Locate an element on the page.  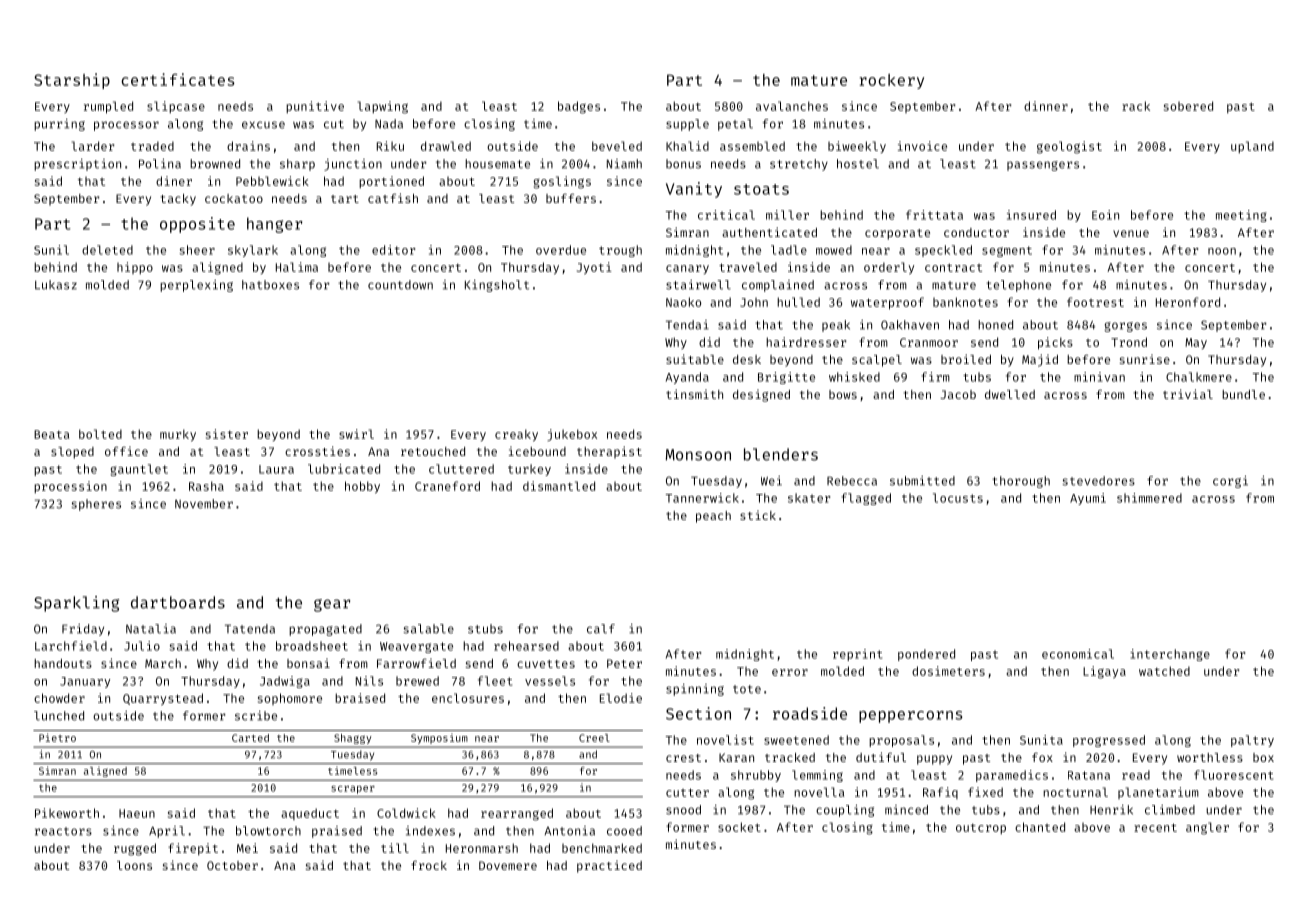
spheres is located at coordinates (96, 505).
